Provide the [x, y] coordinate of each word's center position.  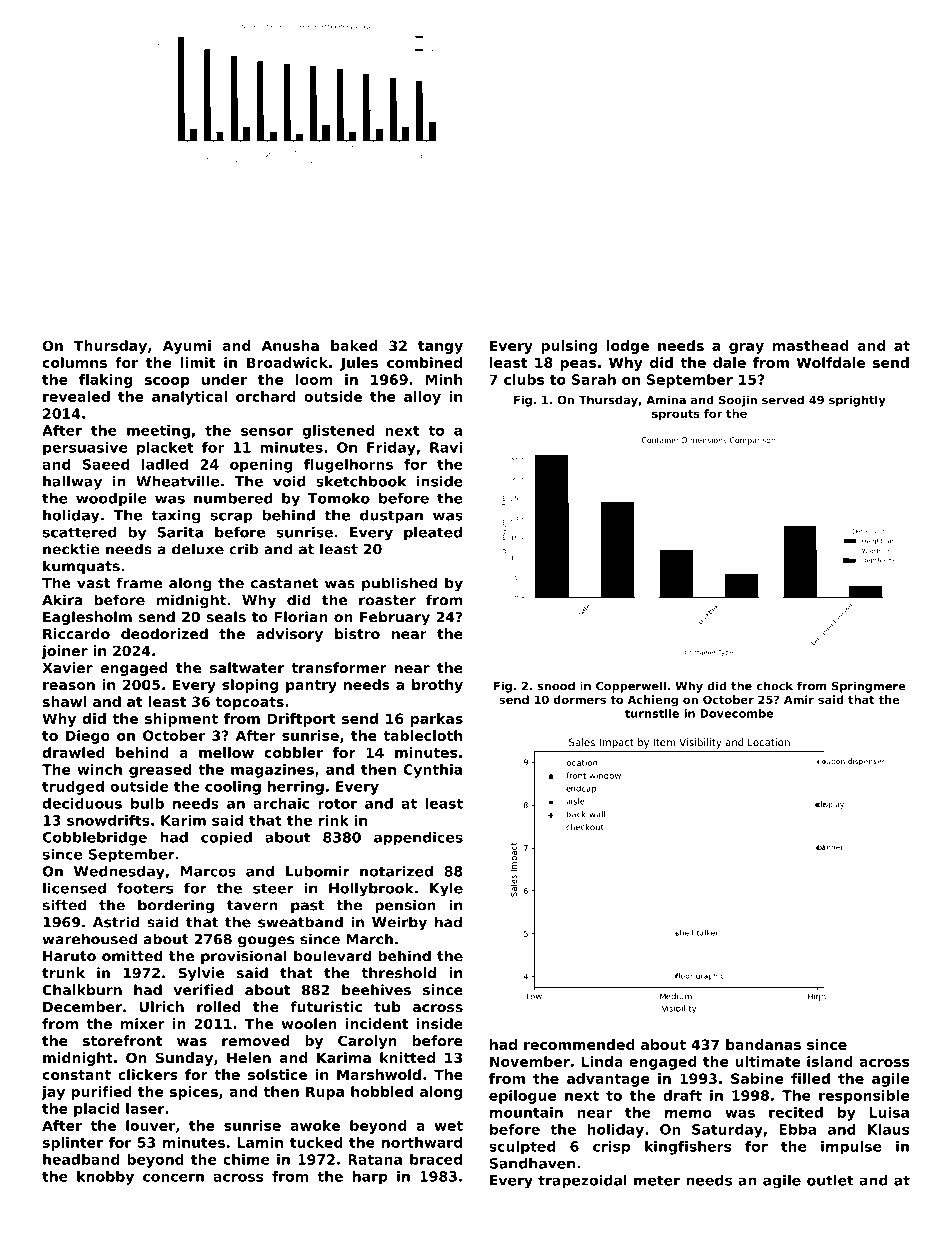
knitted [407, 1057]
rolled [219, 1006]
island [830, 1061]
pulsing [569, 347]
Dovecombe [737, 713]
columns [74, 362]
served [783, 400]
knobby [105, 1178]
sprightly [857, 401]
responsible [864, 1097]
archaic [281, 803]
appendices [418, 839]
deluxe [198, 549]
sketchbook [361, 481]
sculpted [522, 1148]
